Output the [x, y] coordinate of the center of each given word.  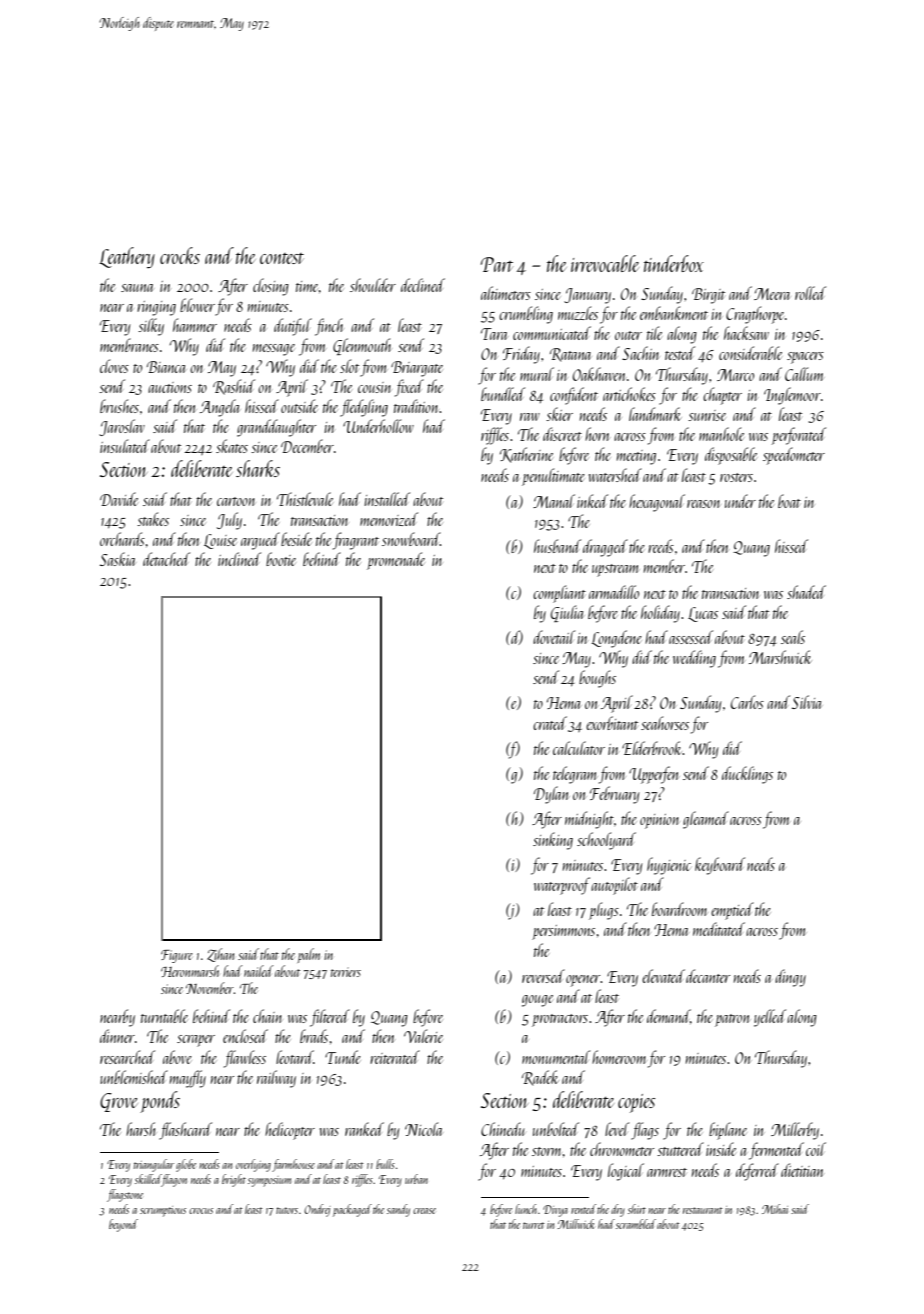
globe [186, 1165]
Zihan [220, 955]
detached [166, 559]
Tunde [343, 1057]
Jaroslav [122, 427]
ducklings [747, 775]
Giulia [567, 613]
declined [423, 285]
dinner [117, 1036]
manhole [721, 434]
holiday [660, 614]
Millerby [795, 1131]
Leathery [127, 257]
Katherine [526, 455]
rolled [810, 293]
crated [550, 723]
